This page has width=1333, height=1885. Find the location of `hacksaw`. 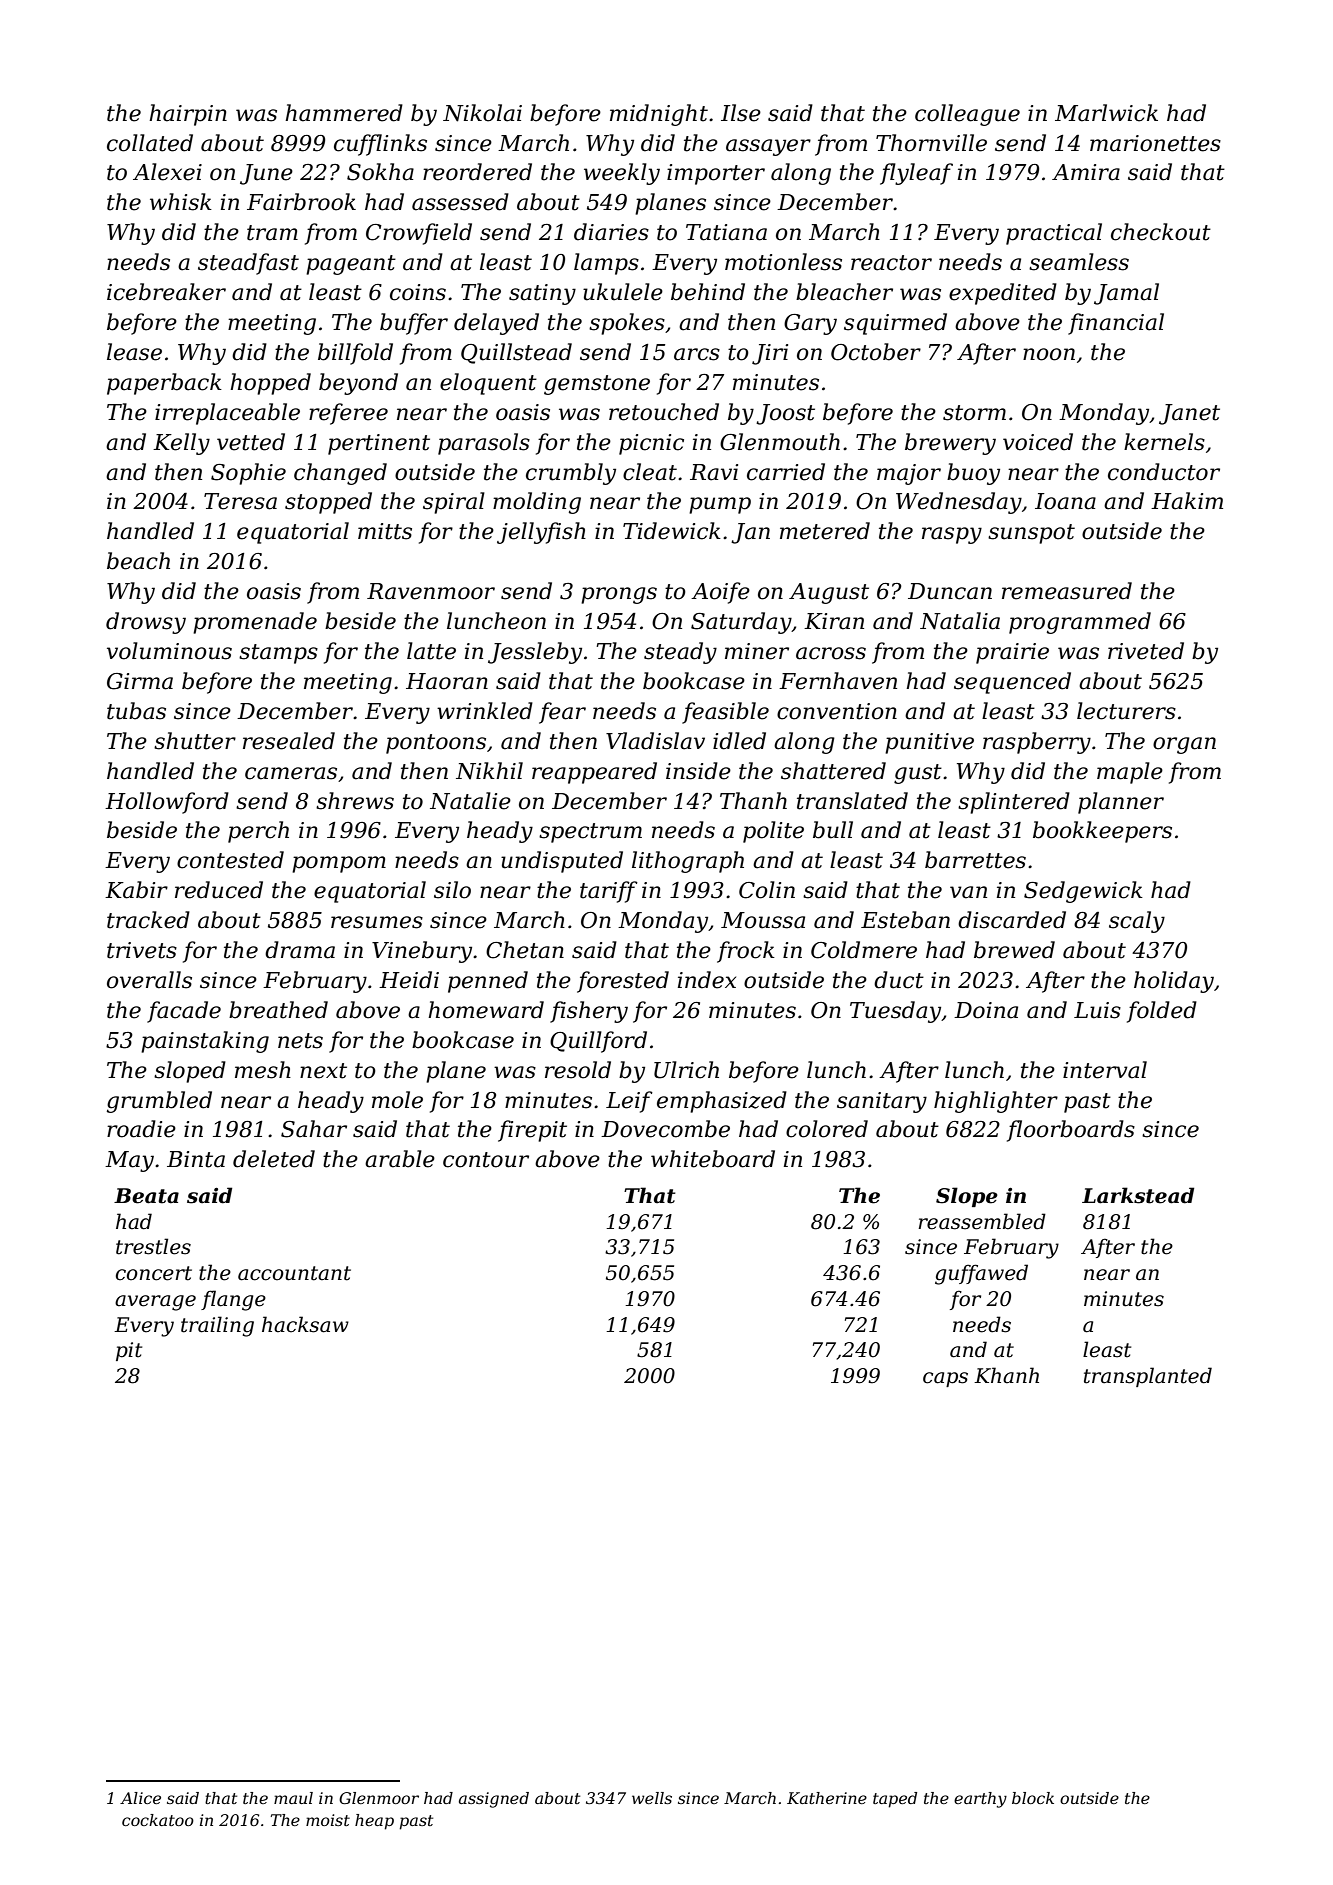

hacksaw is located at coordinates (305, 1324).
